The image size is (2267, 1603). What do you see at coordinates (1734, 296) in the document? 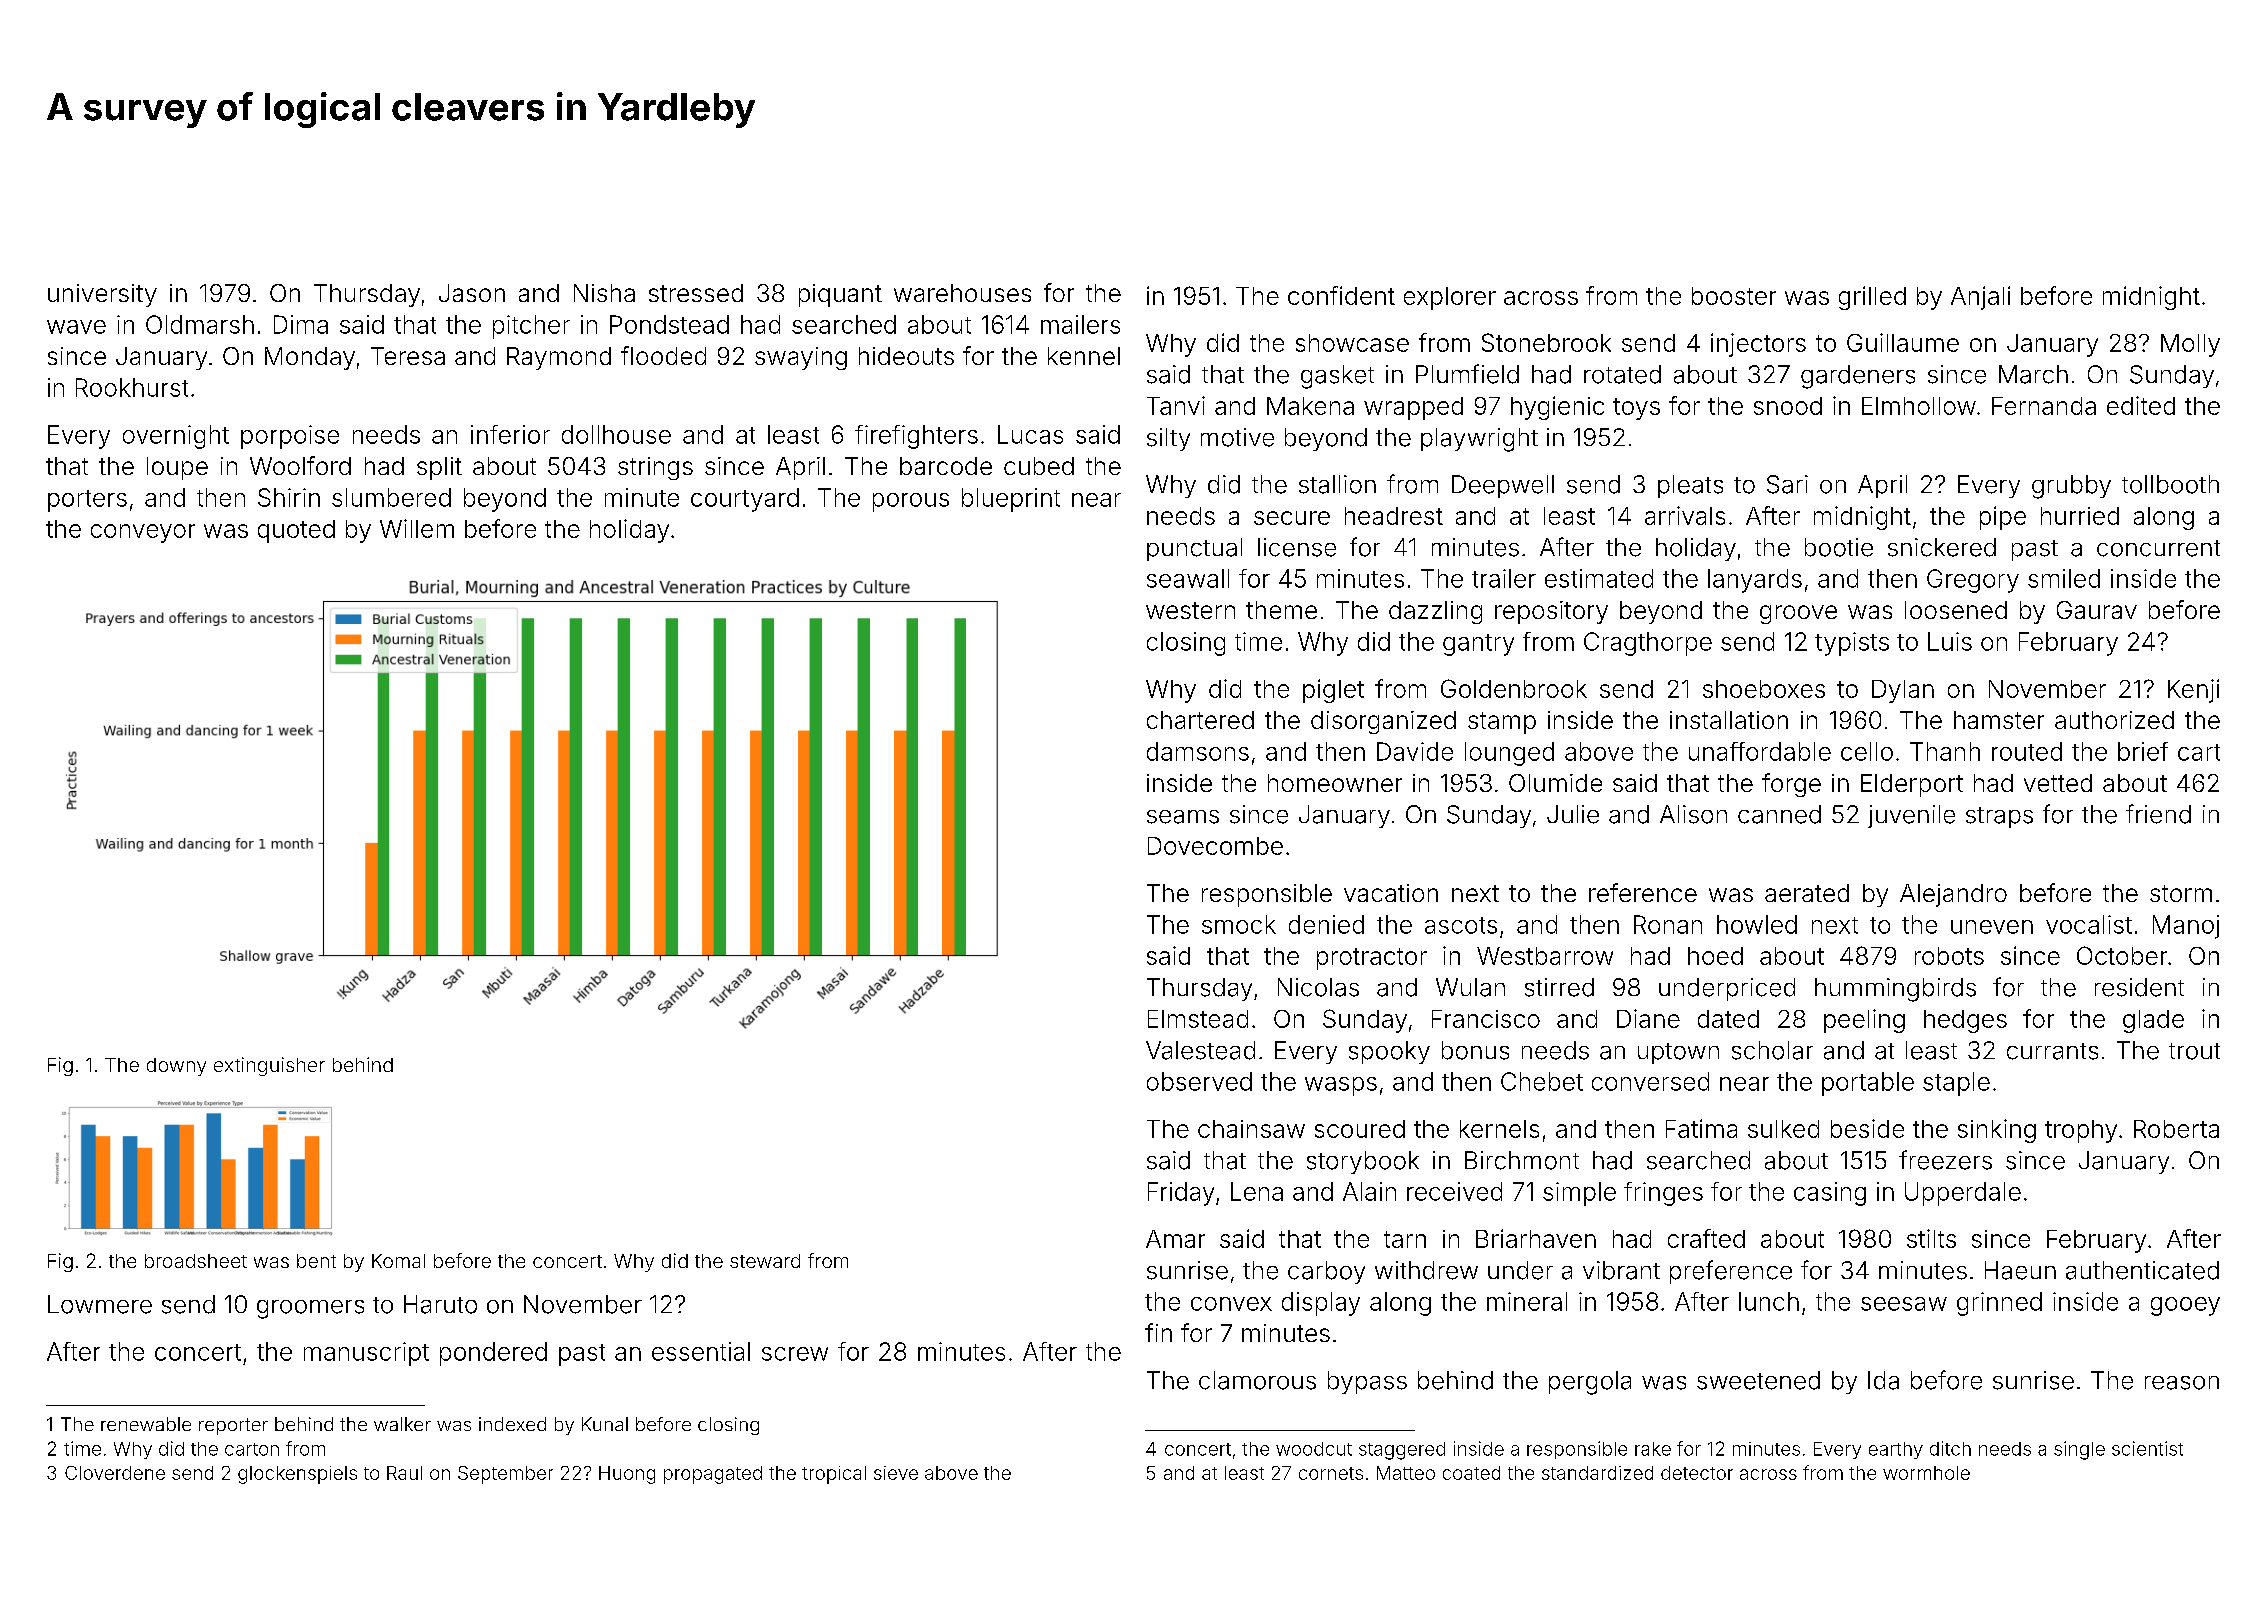
I see `booster` at bounding box center [1734, 296].
